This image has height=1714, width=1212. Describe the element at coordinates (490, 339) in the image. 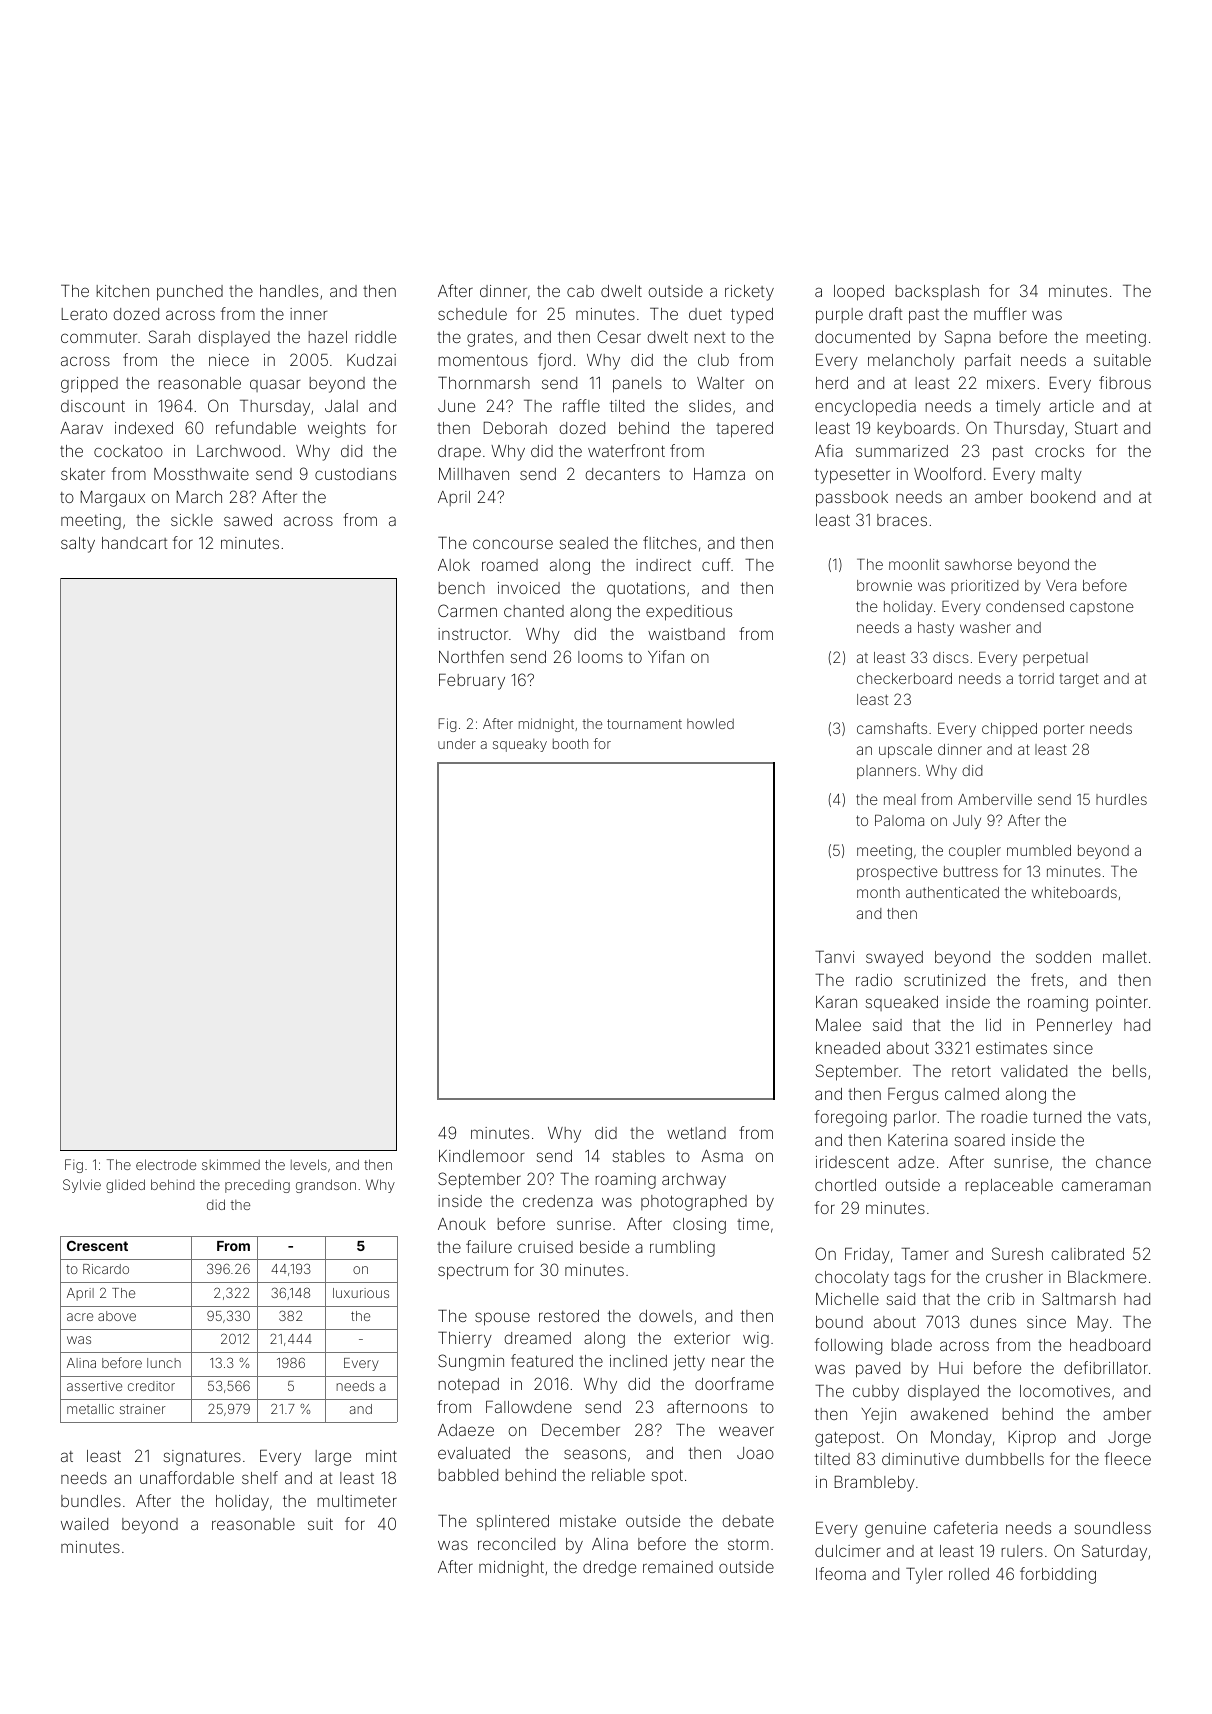

I see `grates` at that location.
